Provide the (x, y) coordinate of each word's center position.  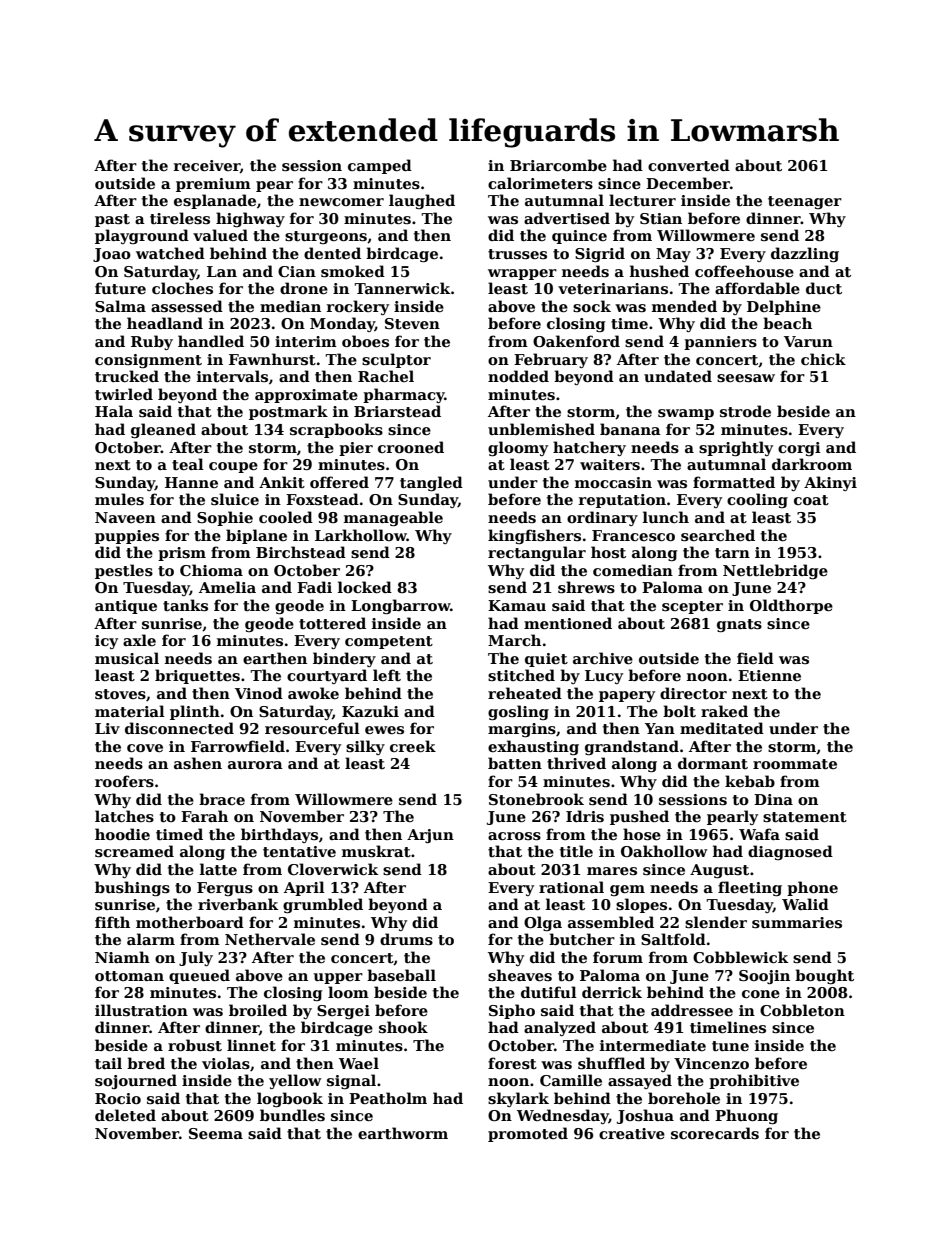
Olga (543, 923)
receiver (207, 166)
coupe (233, 467)
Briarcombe (558, 165)
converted (689, 165)
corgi (799, 449)
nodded (518, 376)
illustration (141, 1010)
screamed (134, 851)
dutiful (549, 992)
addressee (692, 1010)
